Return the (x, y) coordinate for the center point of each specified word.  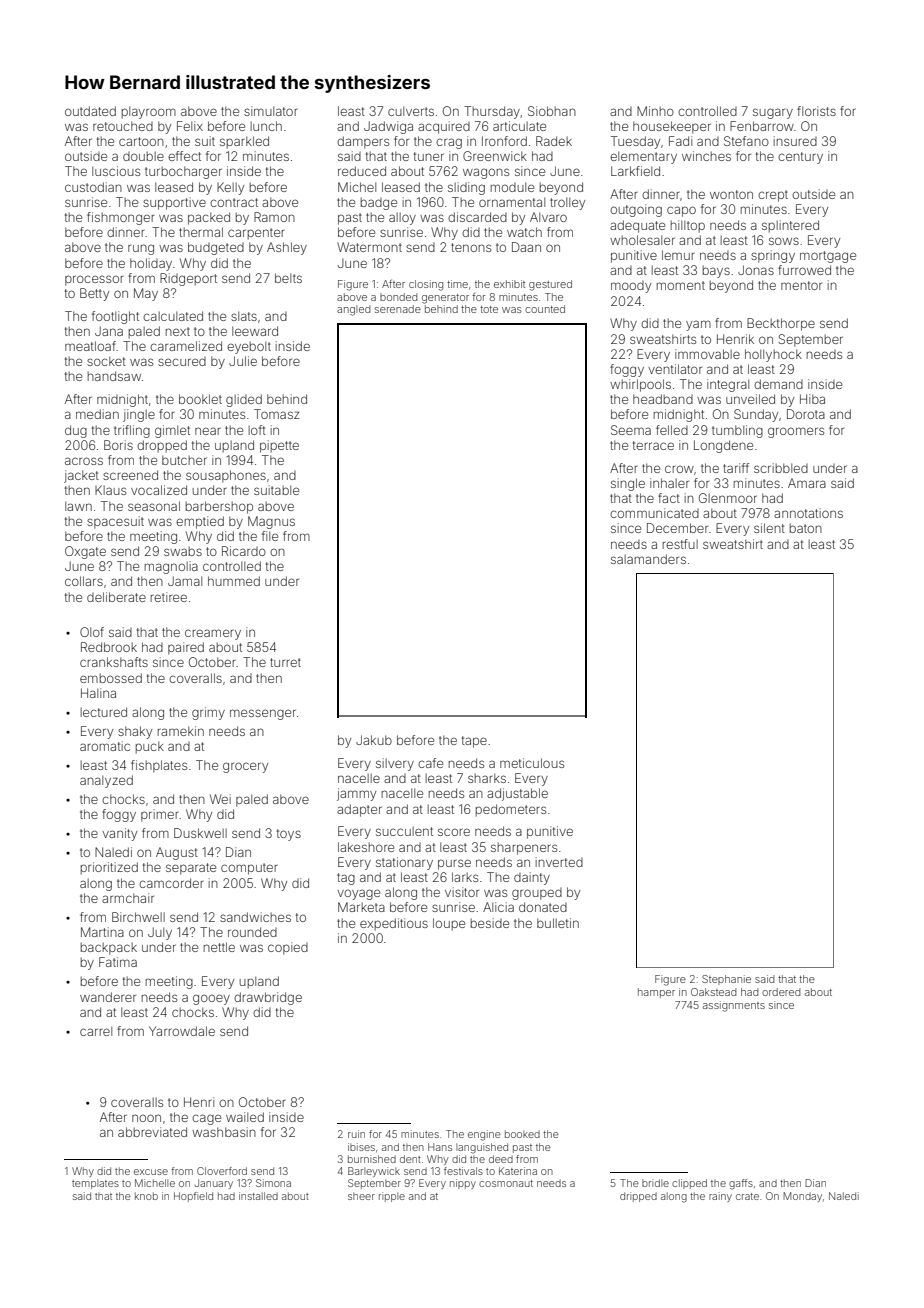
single (628, 484)
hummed (234, 581)
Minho (655, 111)
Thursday (492, 112)
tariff (736, 468)
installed (258, 1196)
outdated (90, 111)
